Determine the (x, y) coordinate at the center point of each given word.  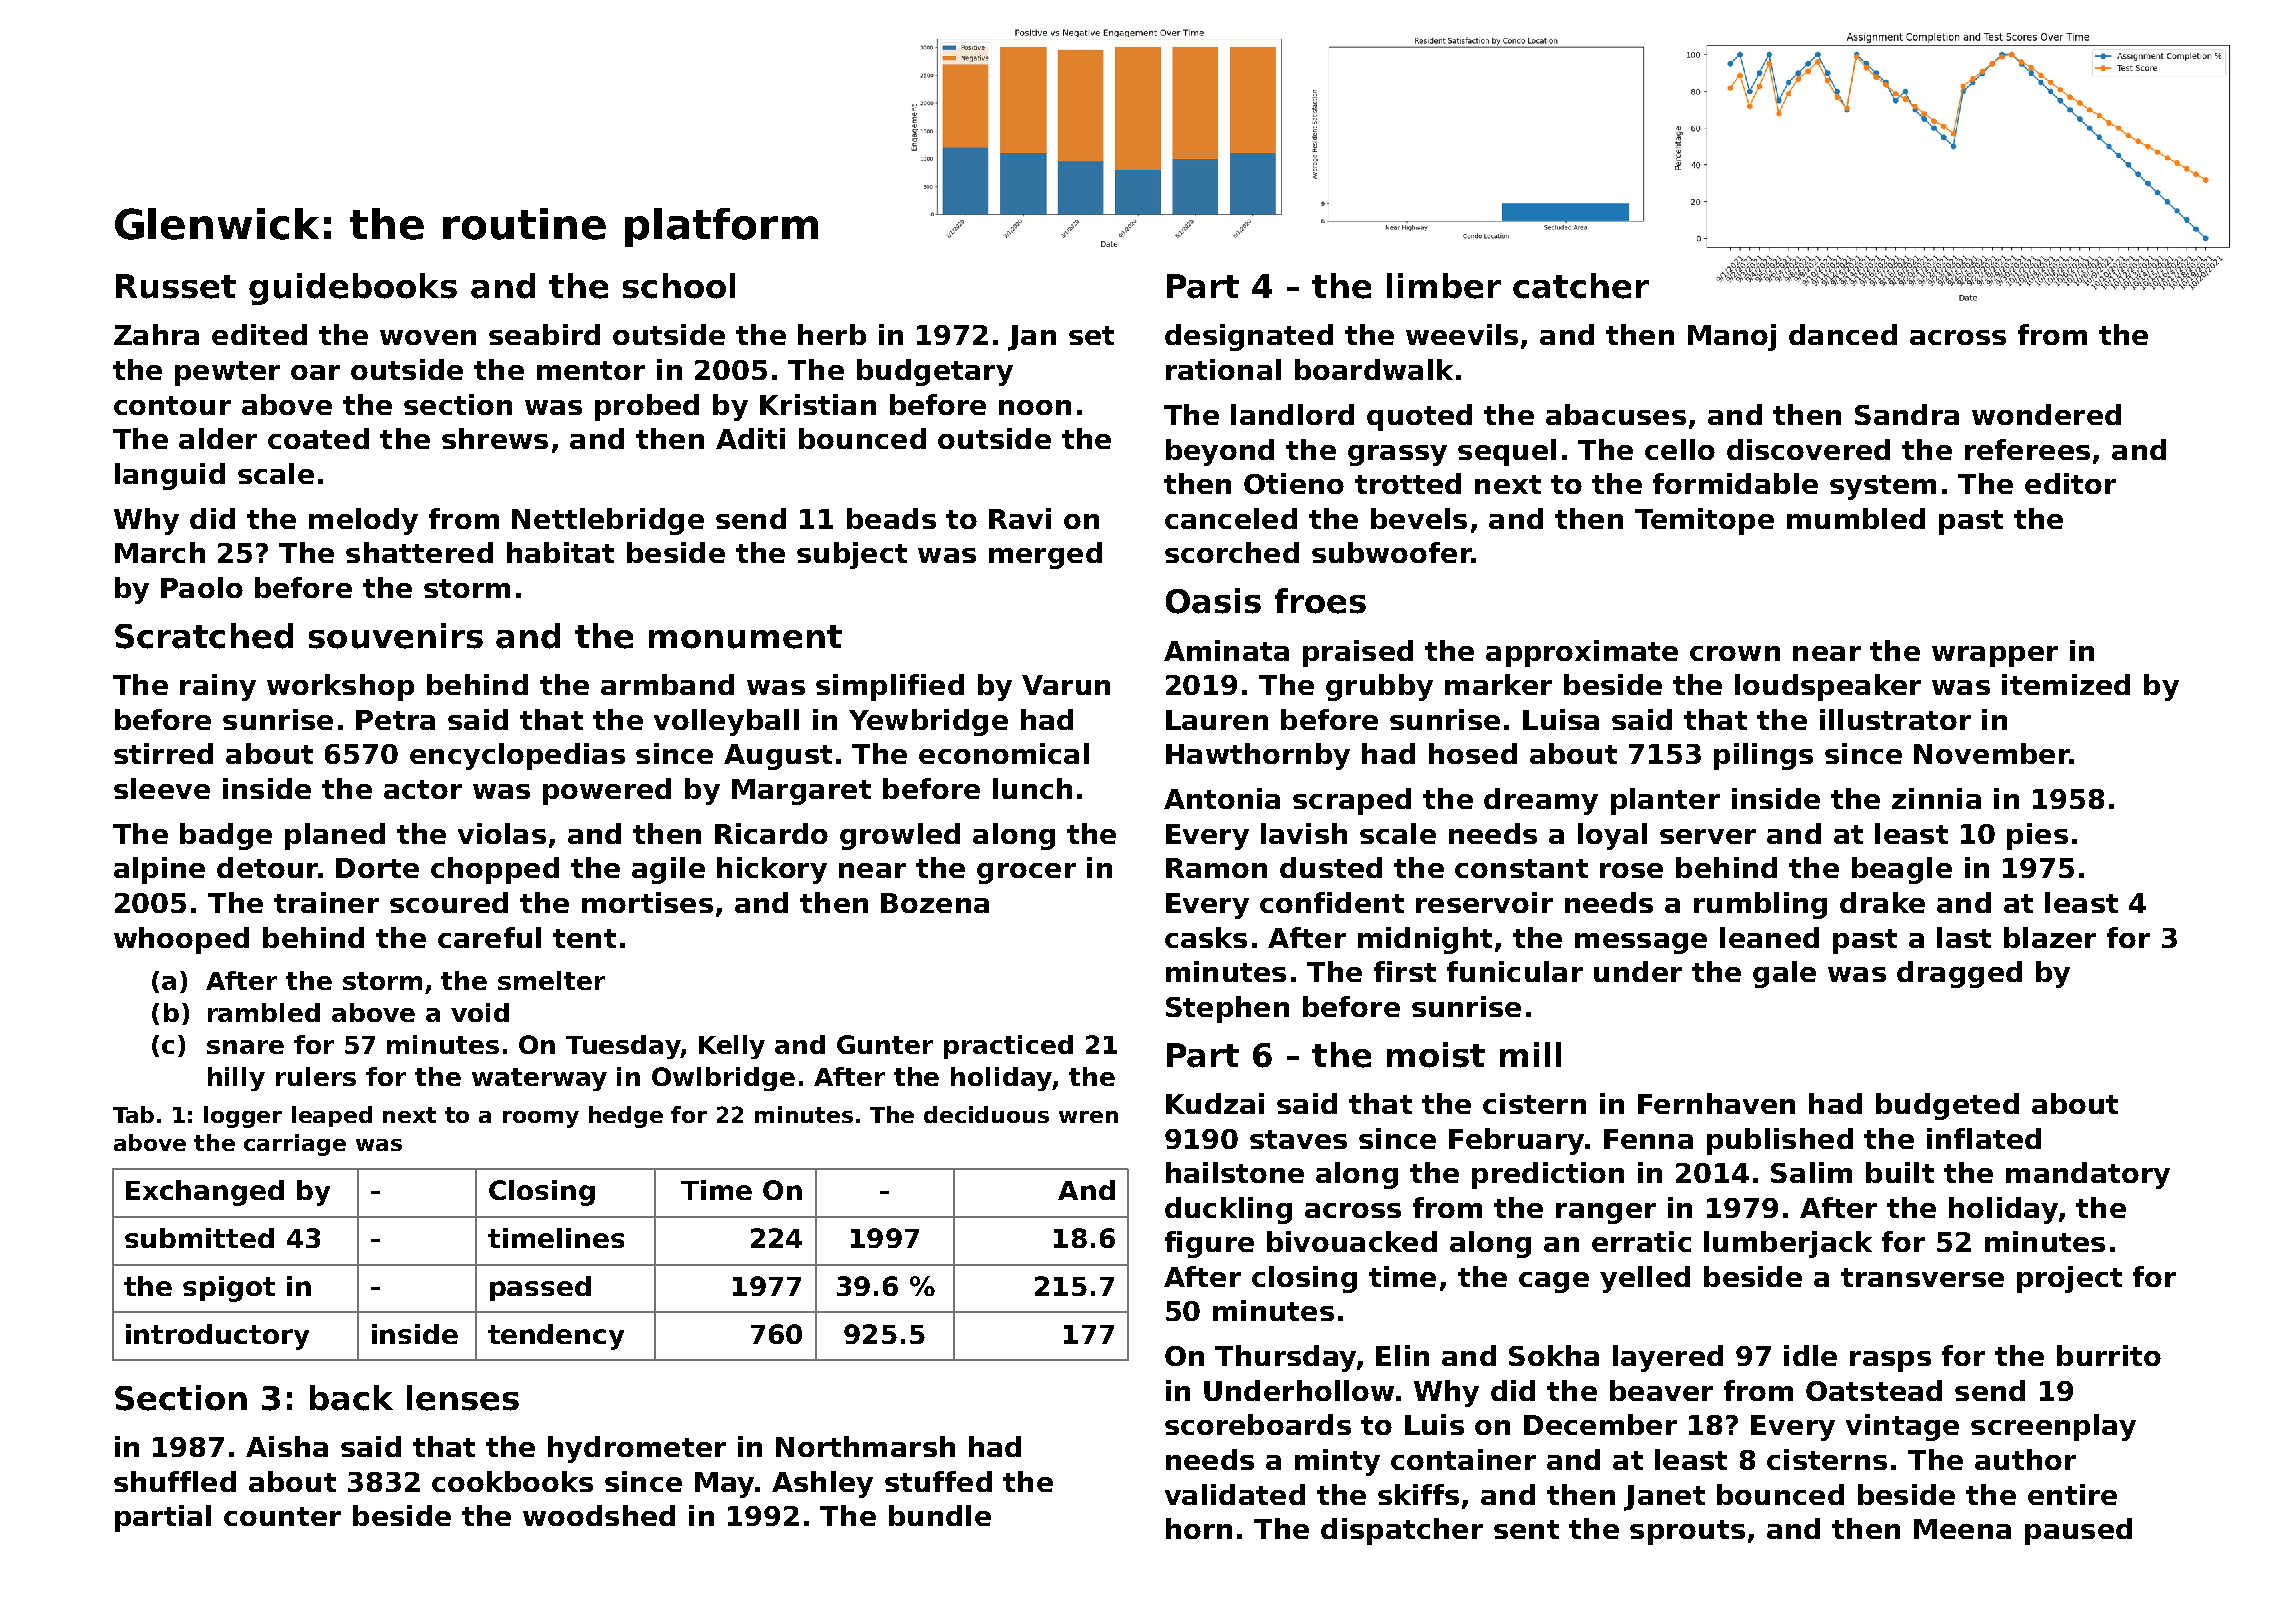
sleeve (162, 788)
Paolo (202, 587)
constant (1521, 868)
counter (282, 1516)
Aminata (1226, 650)
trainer (326, 902)
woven (428, 337)
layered (1668, 1358)
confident (1332, 902)
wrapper (1995, 656)
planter (1665, 801)
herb (832, 334)
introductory (217, 1337)
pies (2037, 836)
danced (1843, 334)
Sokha (1554, 1355)
